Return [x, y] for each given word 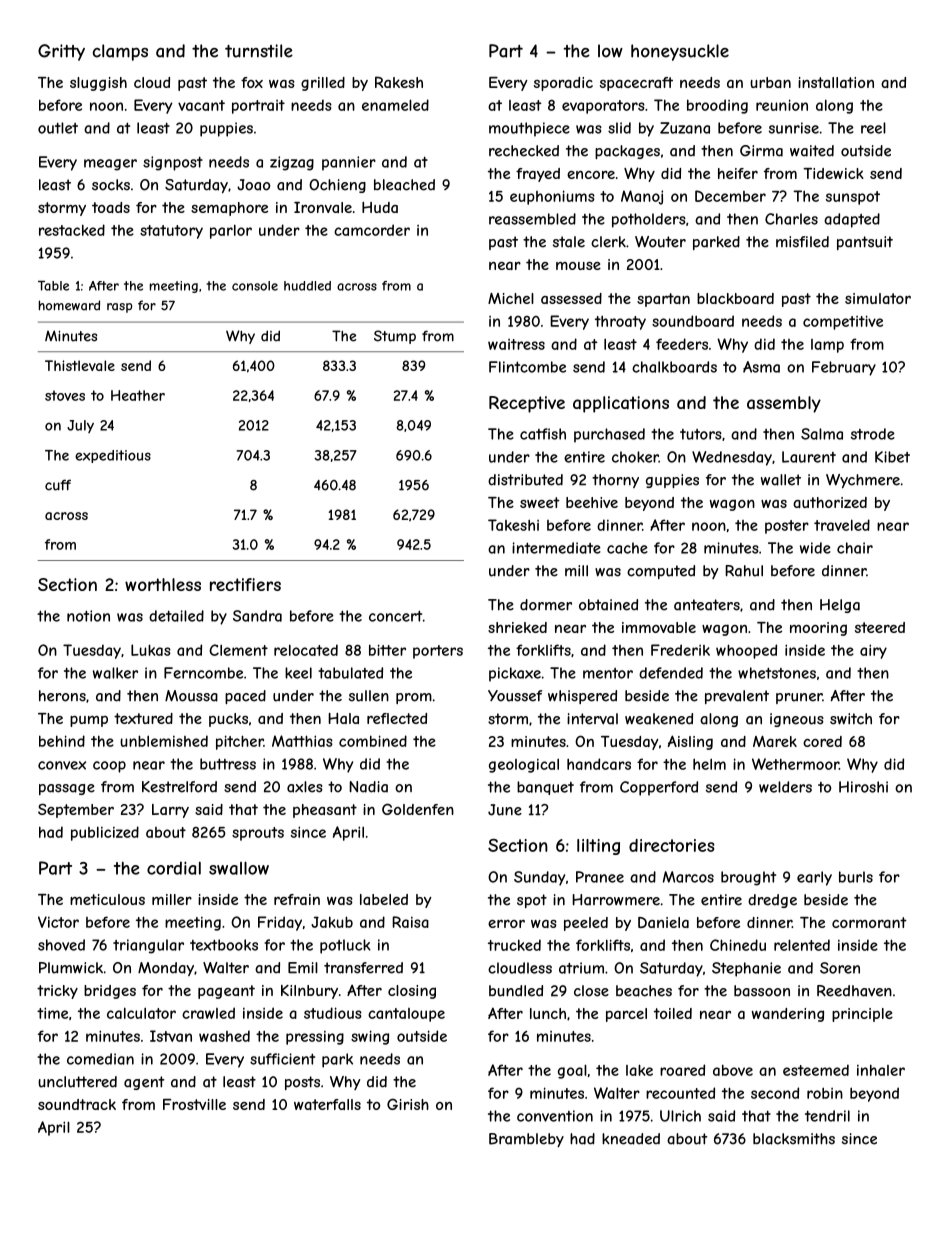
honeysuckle [680, 52]
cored [822, 741]
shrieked [517, 627]
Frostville [194, 1104]
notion [88, 616]
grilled [323, 84]
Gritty [61, 52]
